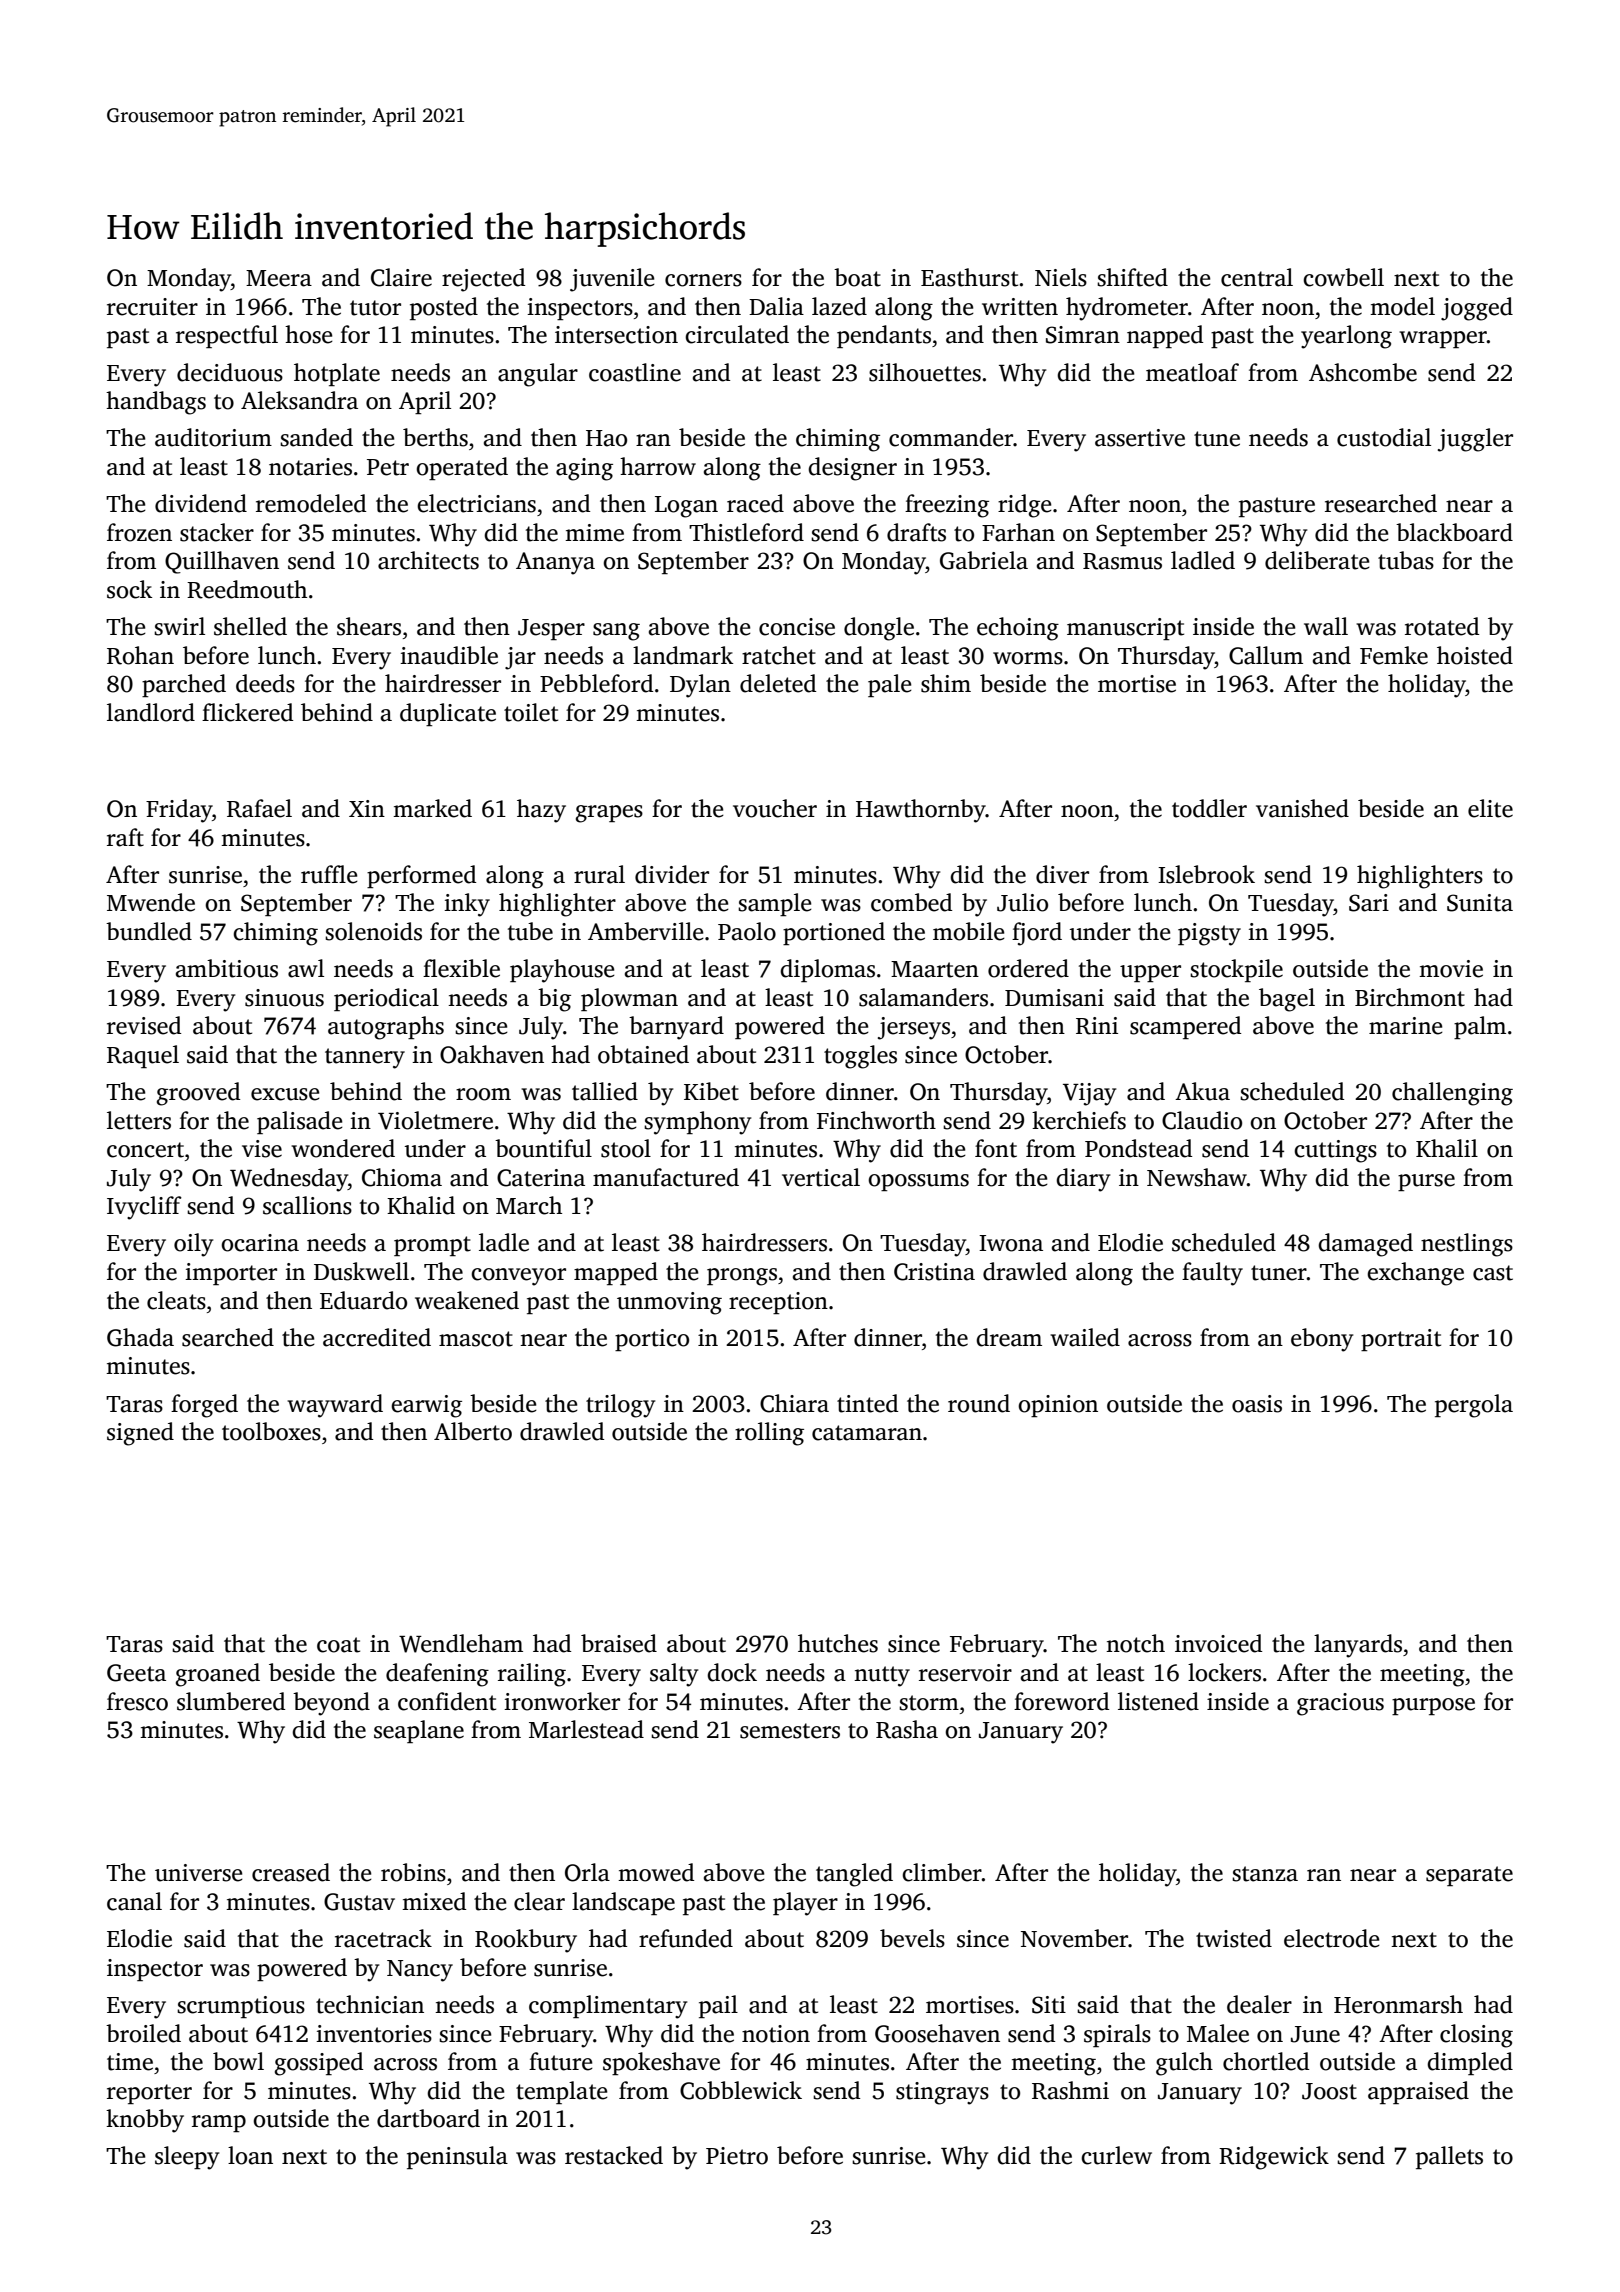 The width and height of the screenshot is (1620, 2292). What do you see at coordinates (1116, 2155) in the screenshot?
I see `curlew` at bounding box center [1116, 2155].
